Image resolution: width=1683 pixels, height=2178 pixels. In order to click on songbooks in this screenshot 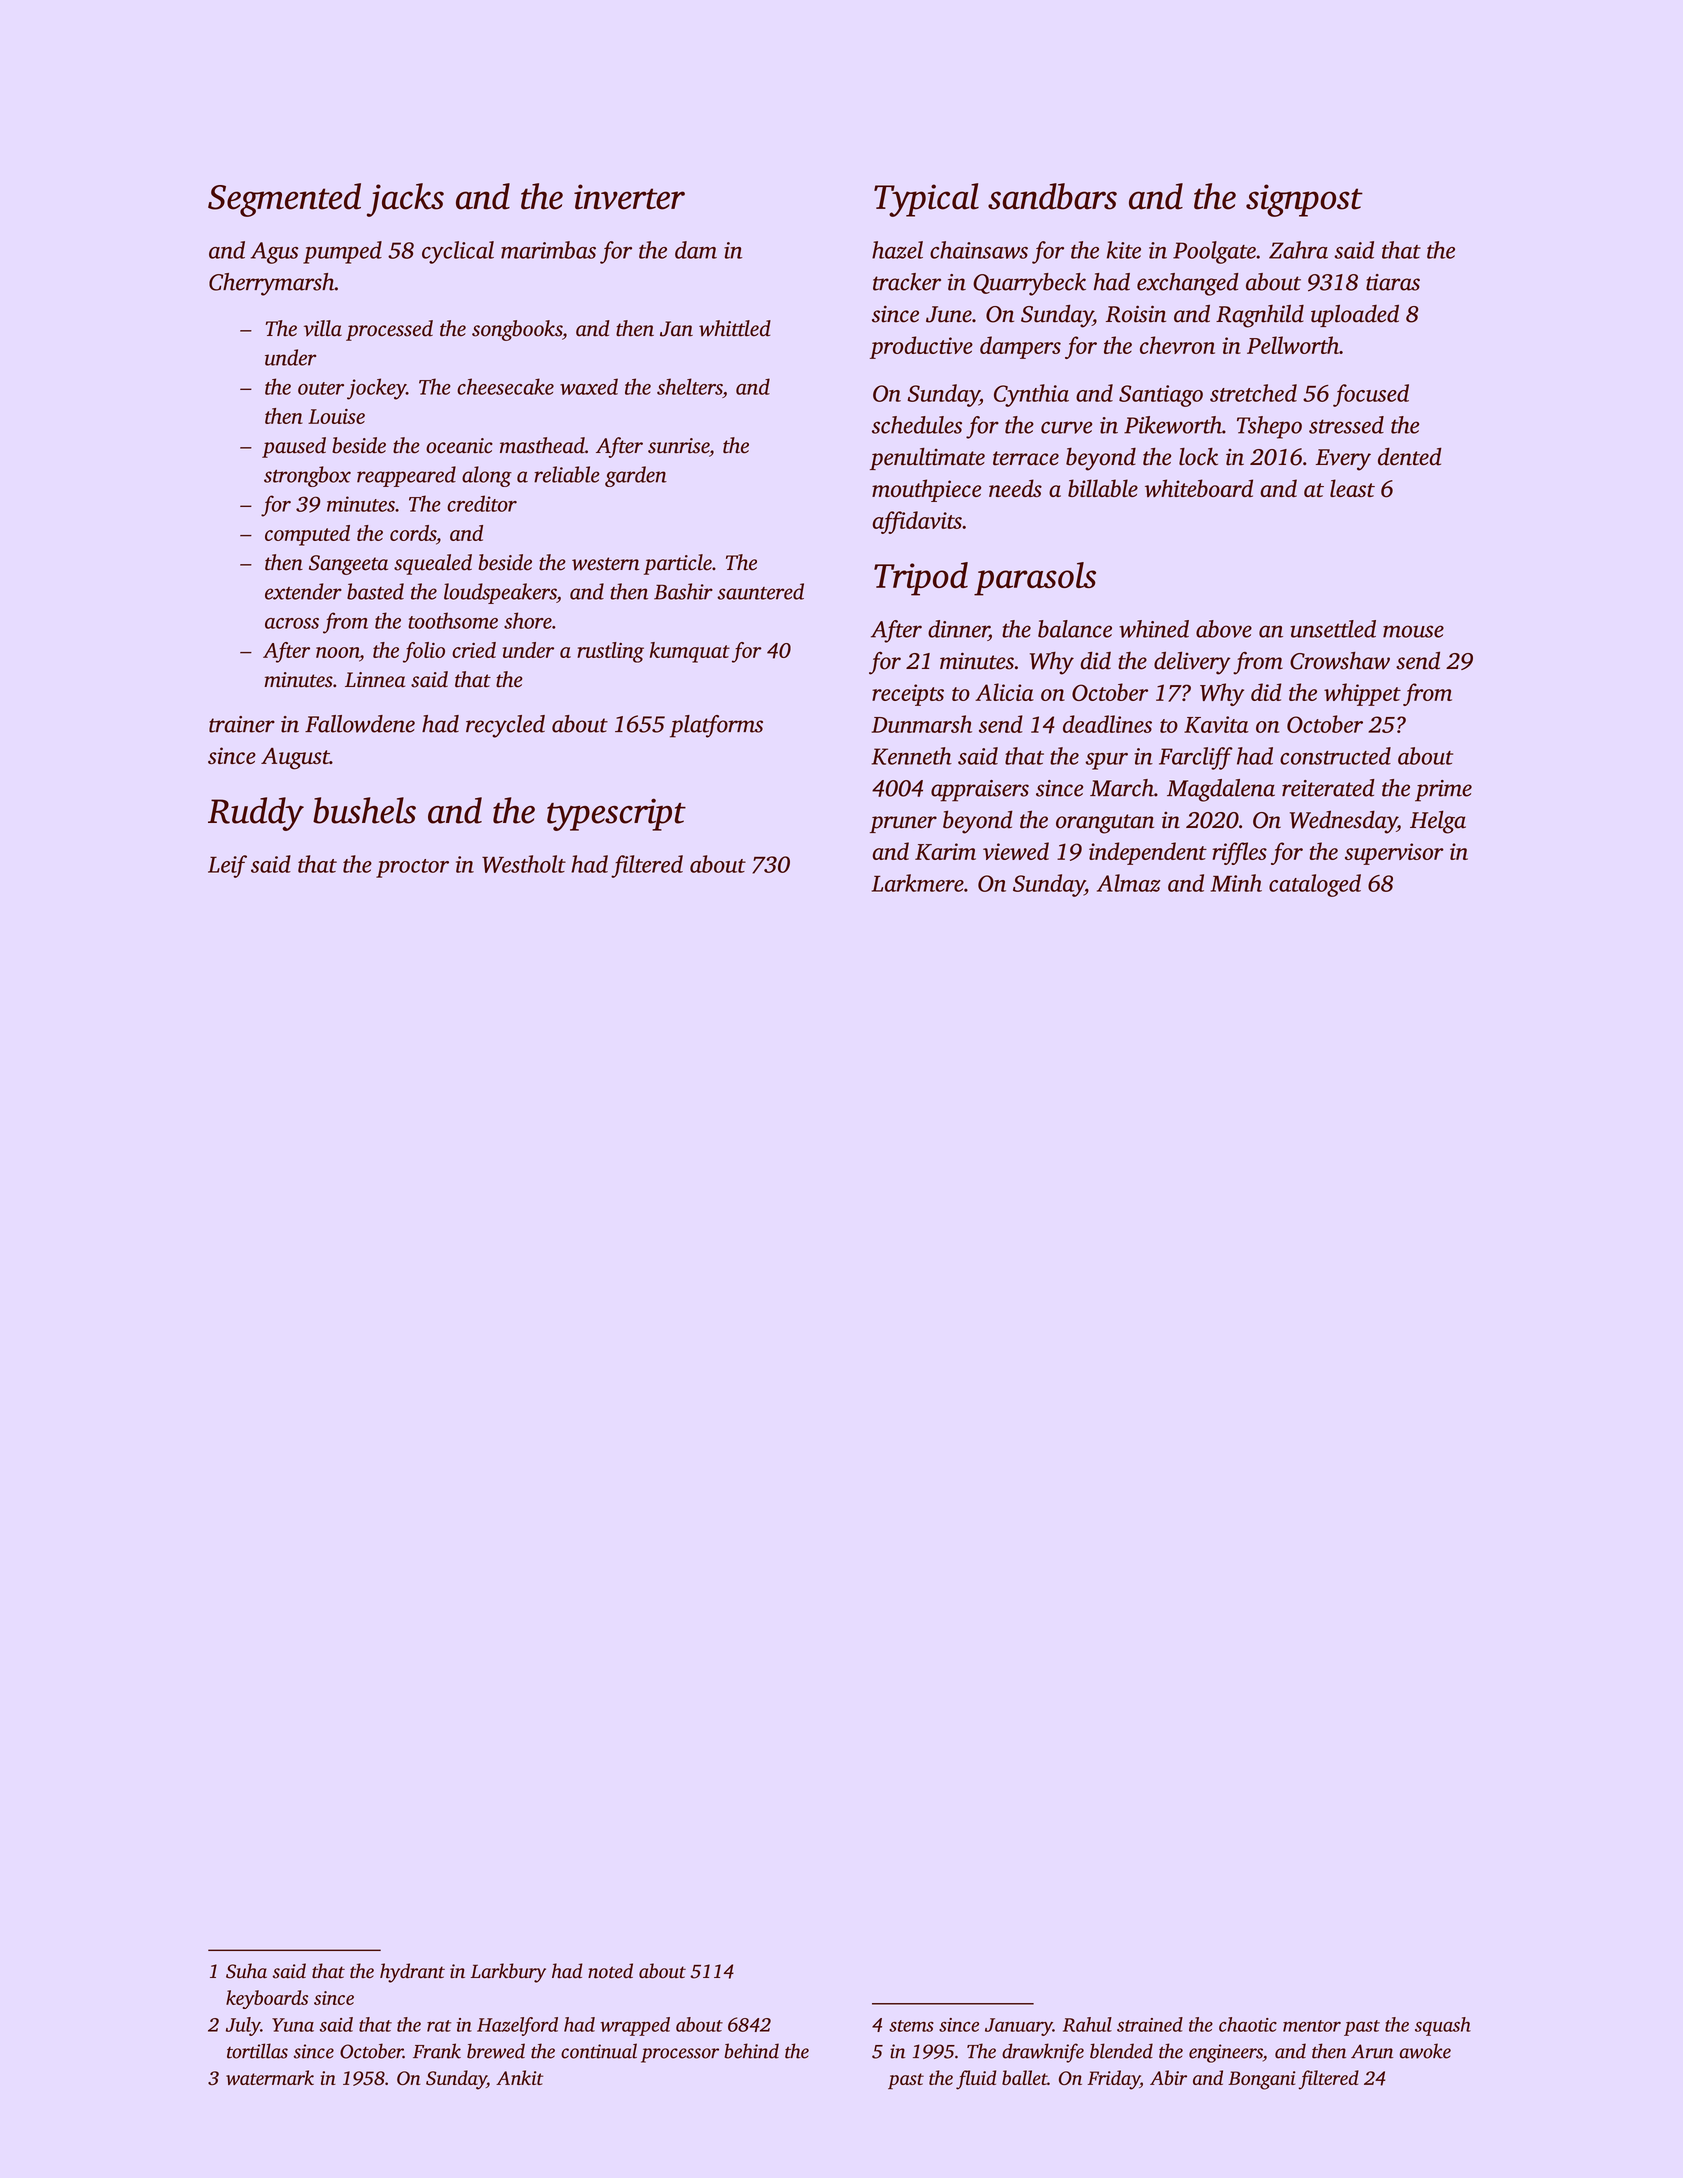, I will do `click(517, 330)`.
